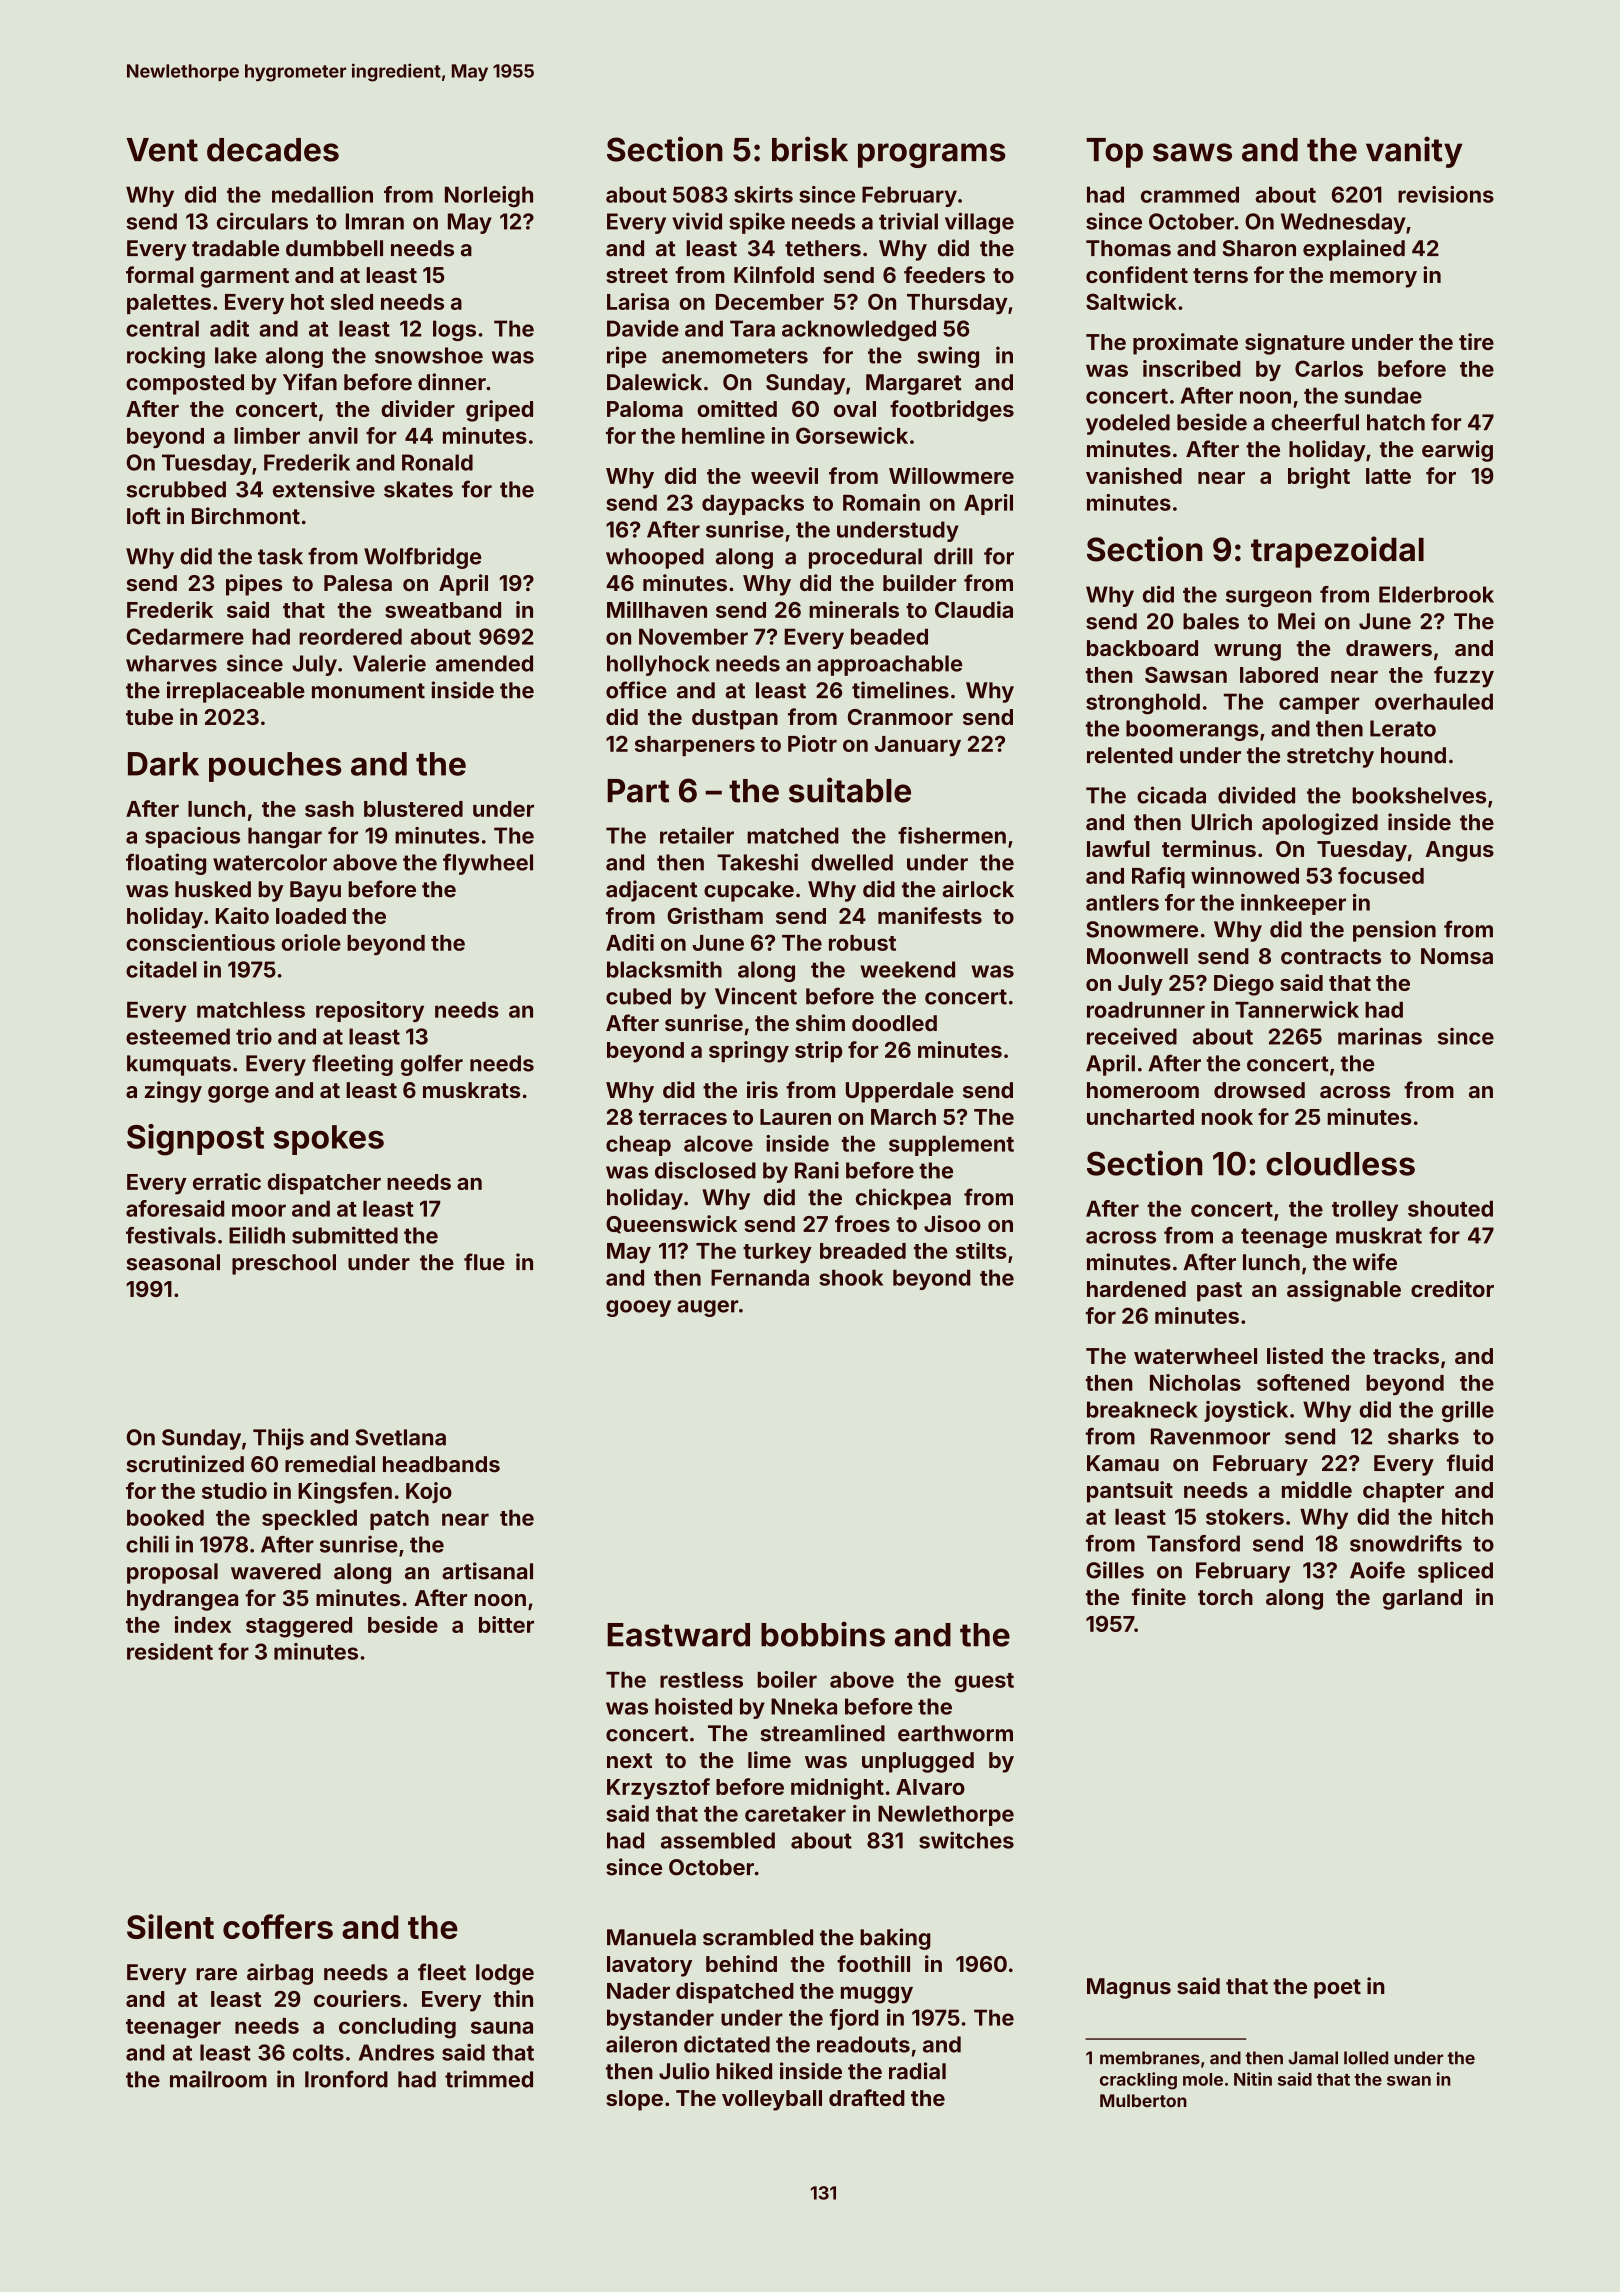 This screenshot has height=2292, width=1620. Describe the element at coordinates (951, 1145) in the screenshot. I see `supplement` at that location.
